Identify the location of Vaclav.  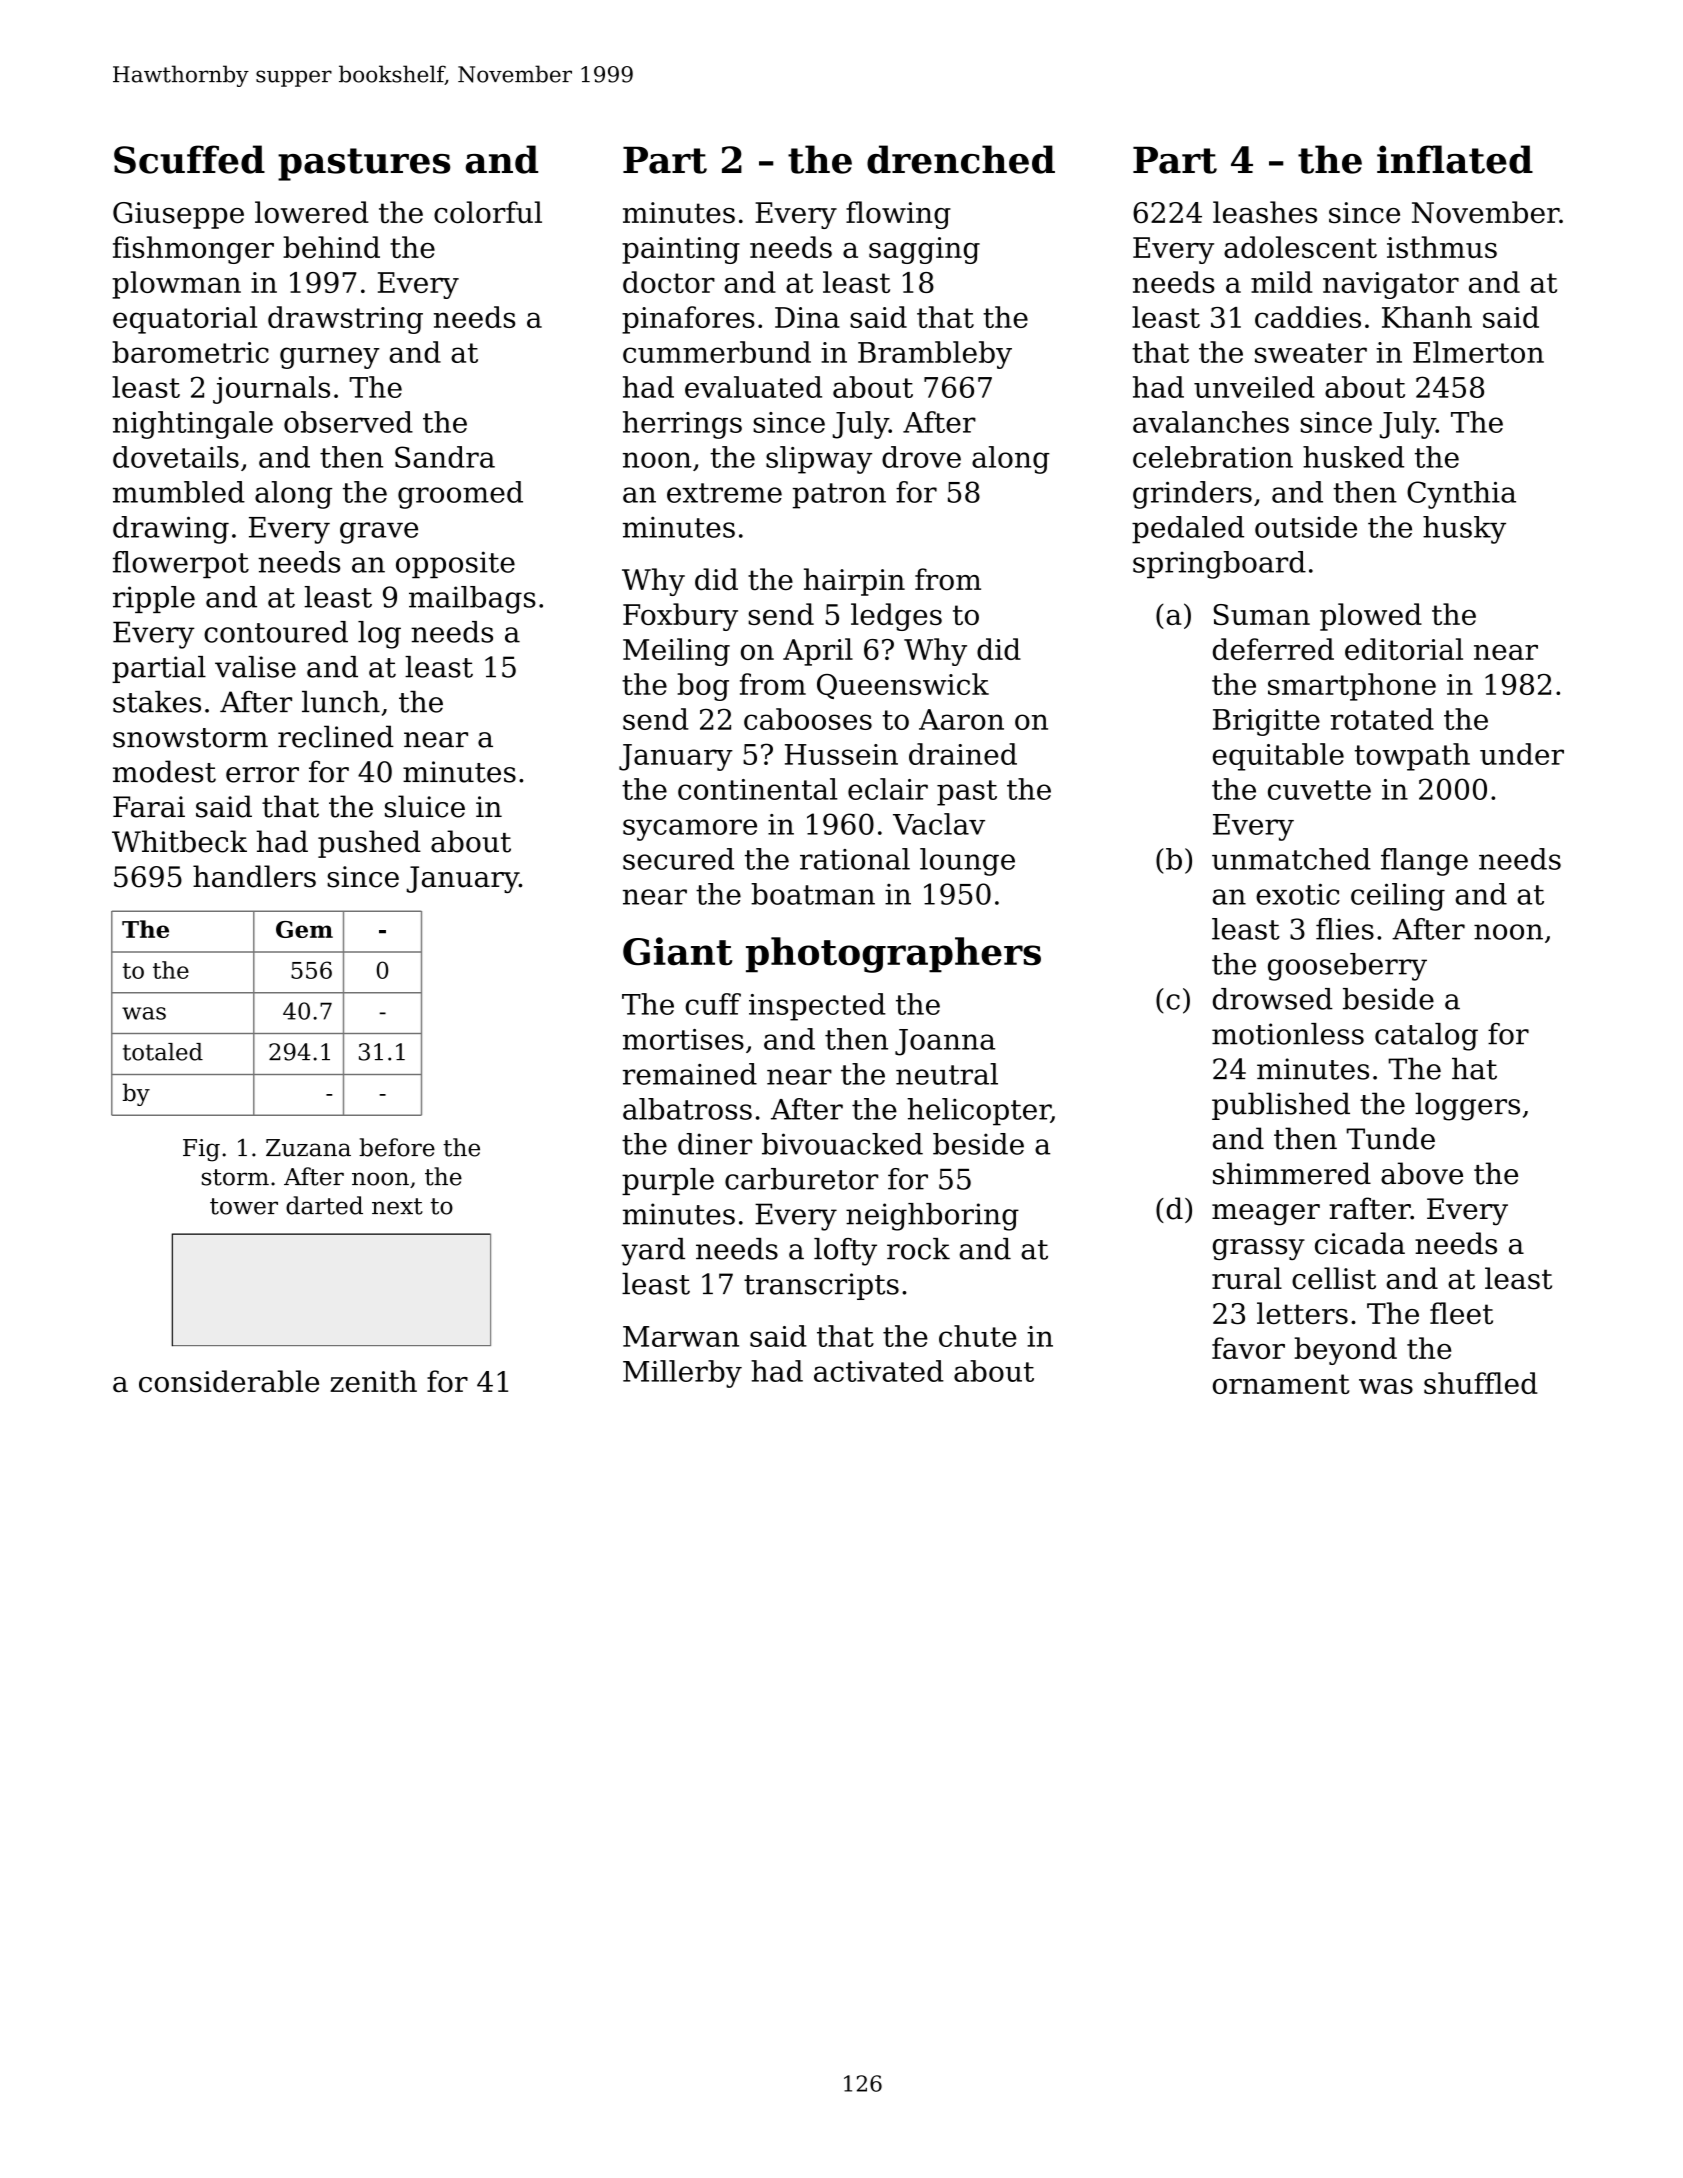
(939, 824).
